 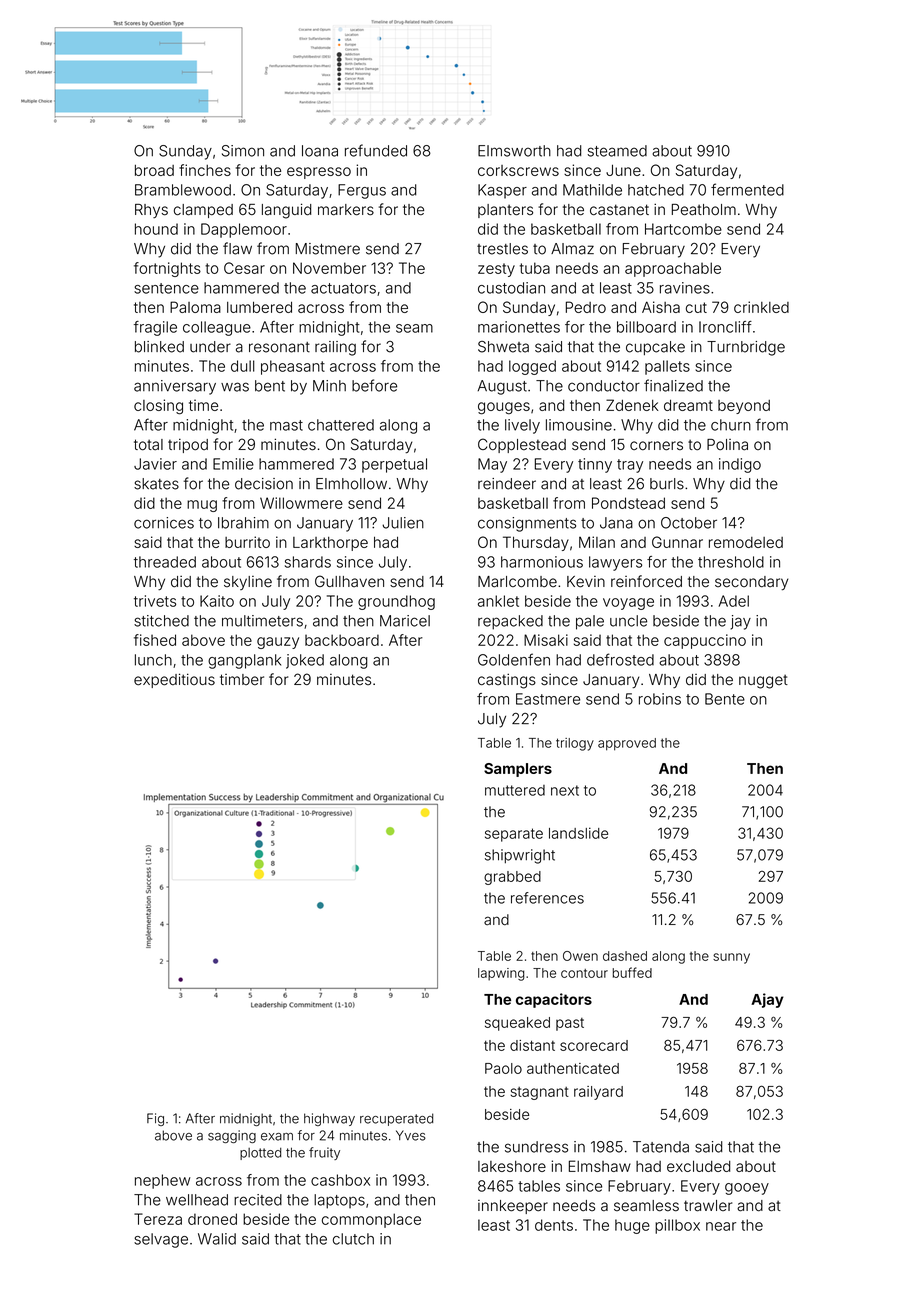 I want to click on broad, so click(x=154, y=170).
